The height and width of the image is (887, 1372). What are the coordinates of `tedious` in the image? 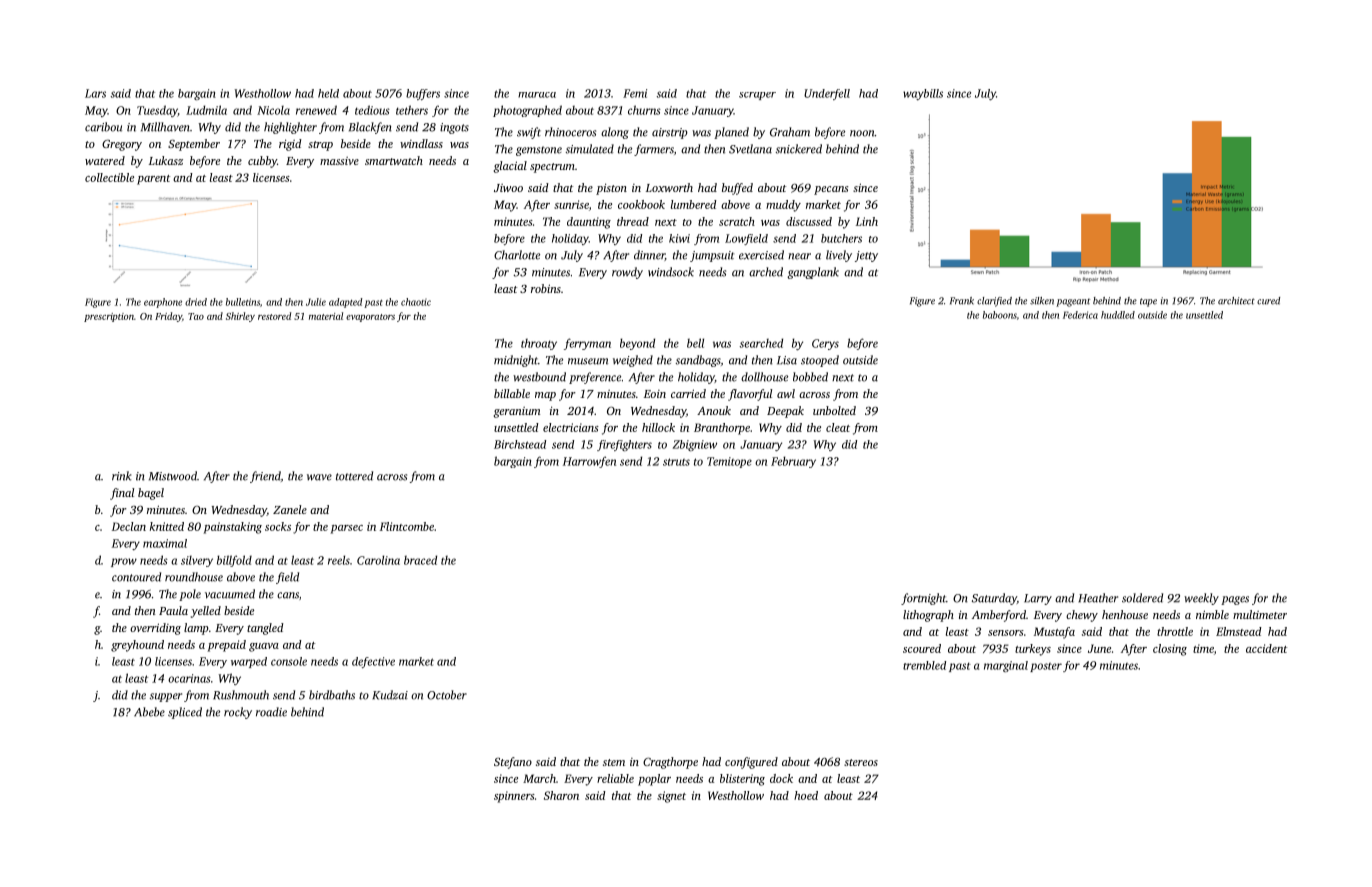 It's located at (372, 110).
